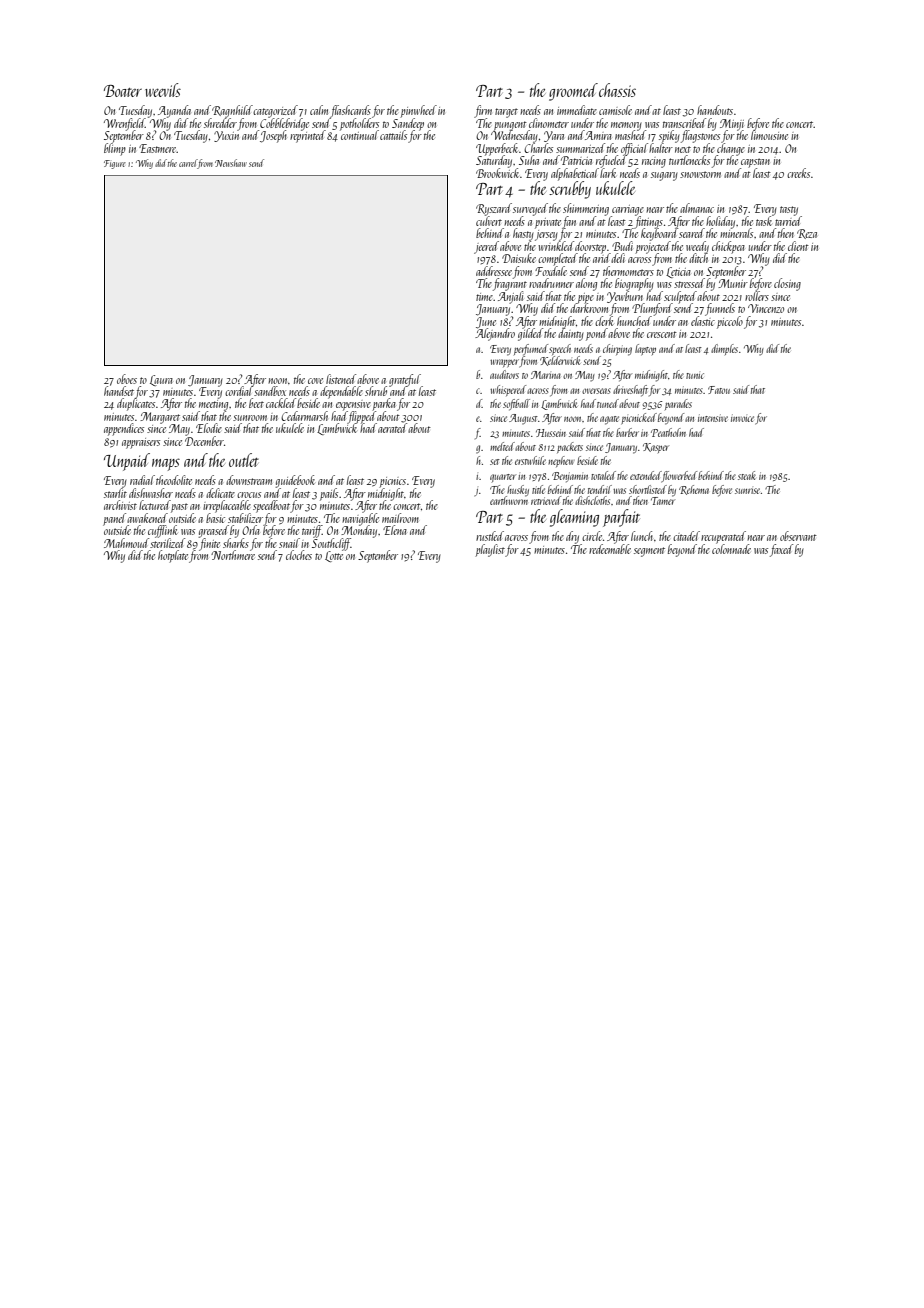 The width and height of the image is (924, 1308). Describe the element at coordinates (510, 297) in the image. I see `Anjali` at that location.
